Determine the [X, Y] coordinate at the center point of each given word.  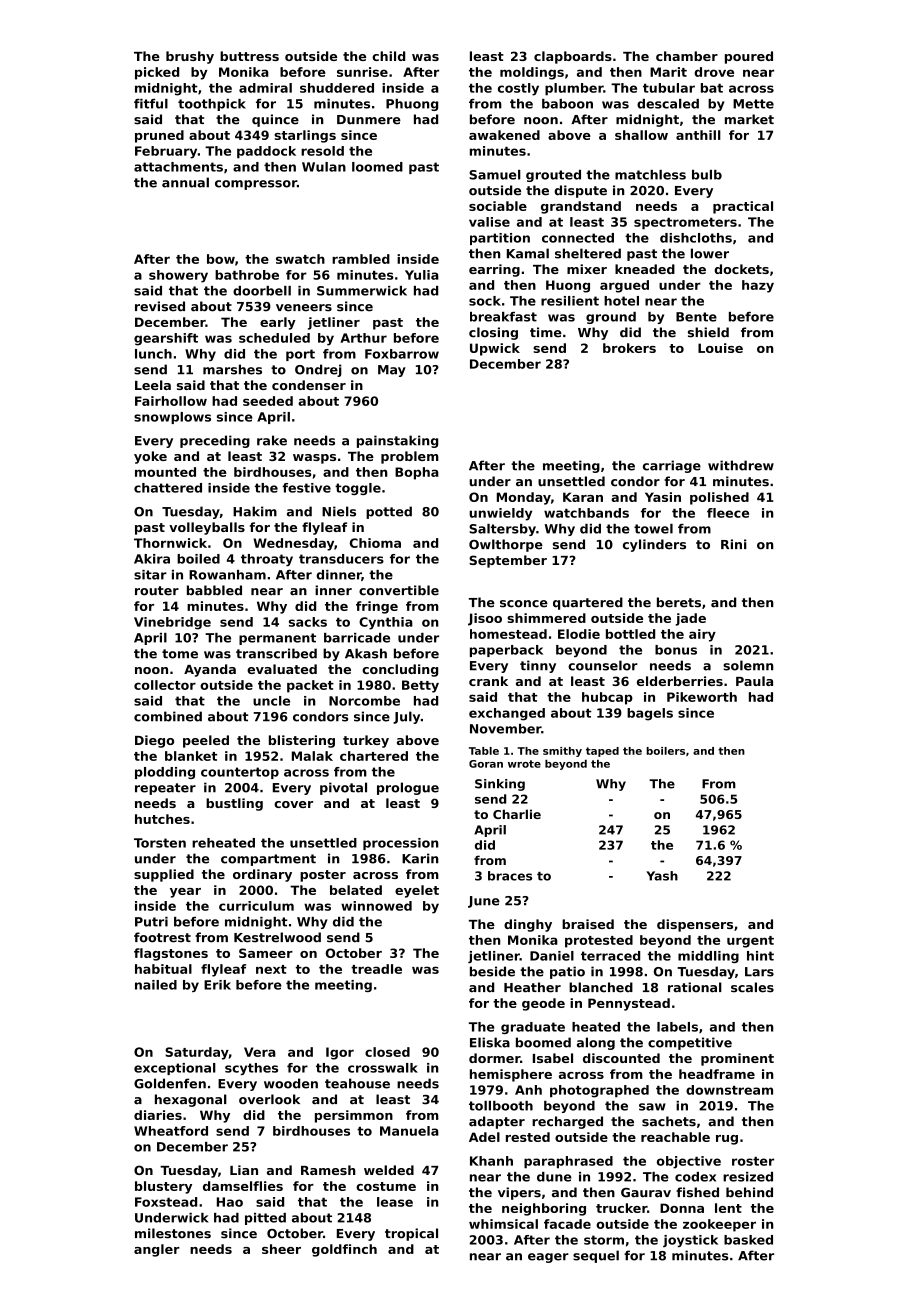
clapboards [573, 57]
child [388, 56]
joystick [690, 1241]
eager [548, 1258]
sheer [281, 1249]
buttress [249, 56]
